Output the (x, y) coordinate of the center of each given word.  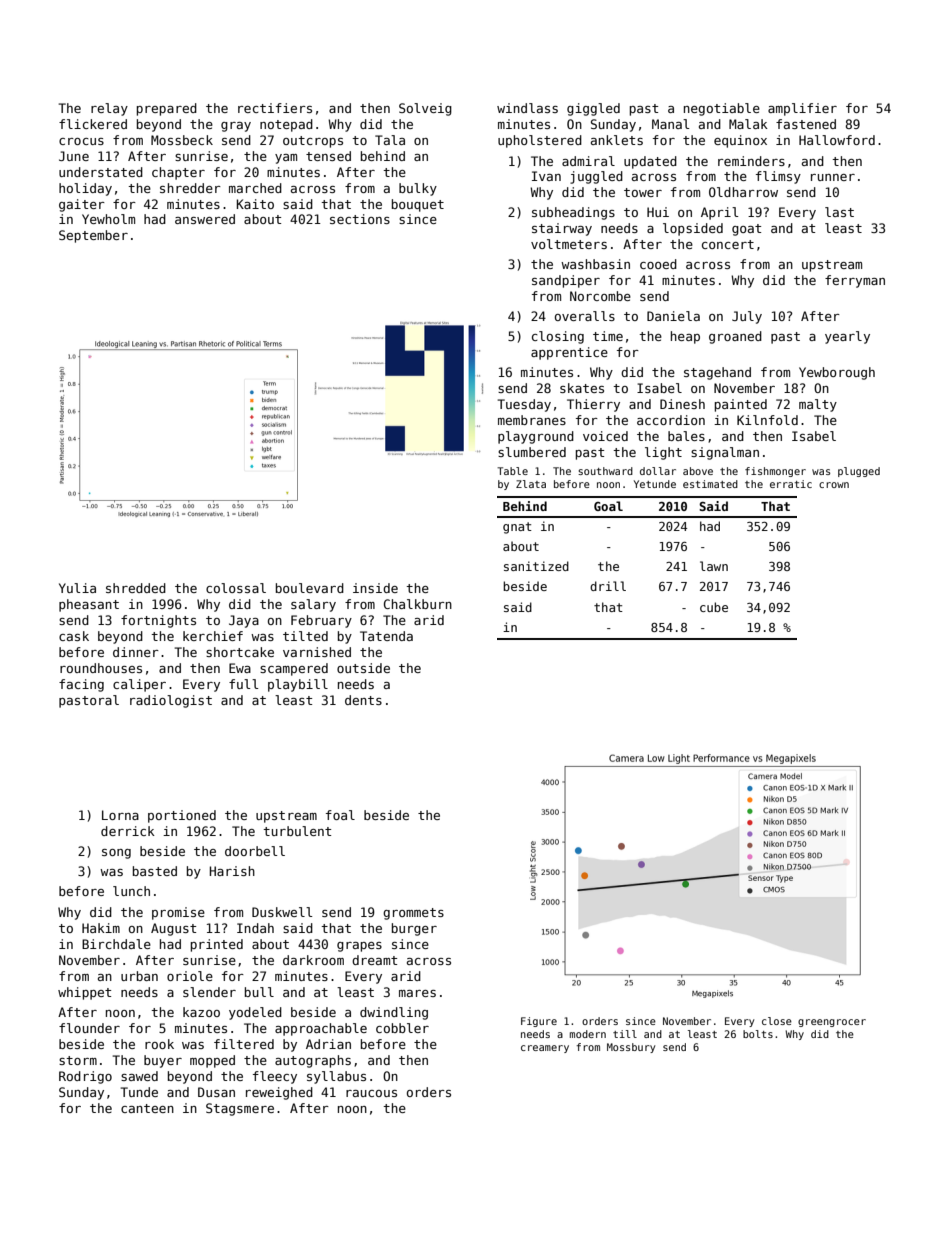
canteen (147, 1108)
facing (81, 685)
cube (714, 607)
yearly (847, 337)
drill (608, 586)
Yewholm (108, 219)
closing (558, 337)
